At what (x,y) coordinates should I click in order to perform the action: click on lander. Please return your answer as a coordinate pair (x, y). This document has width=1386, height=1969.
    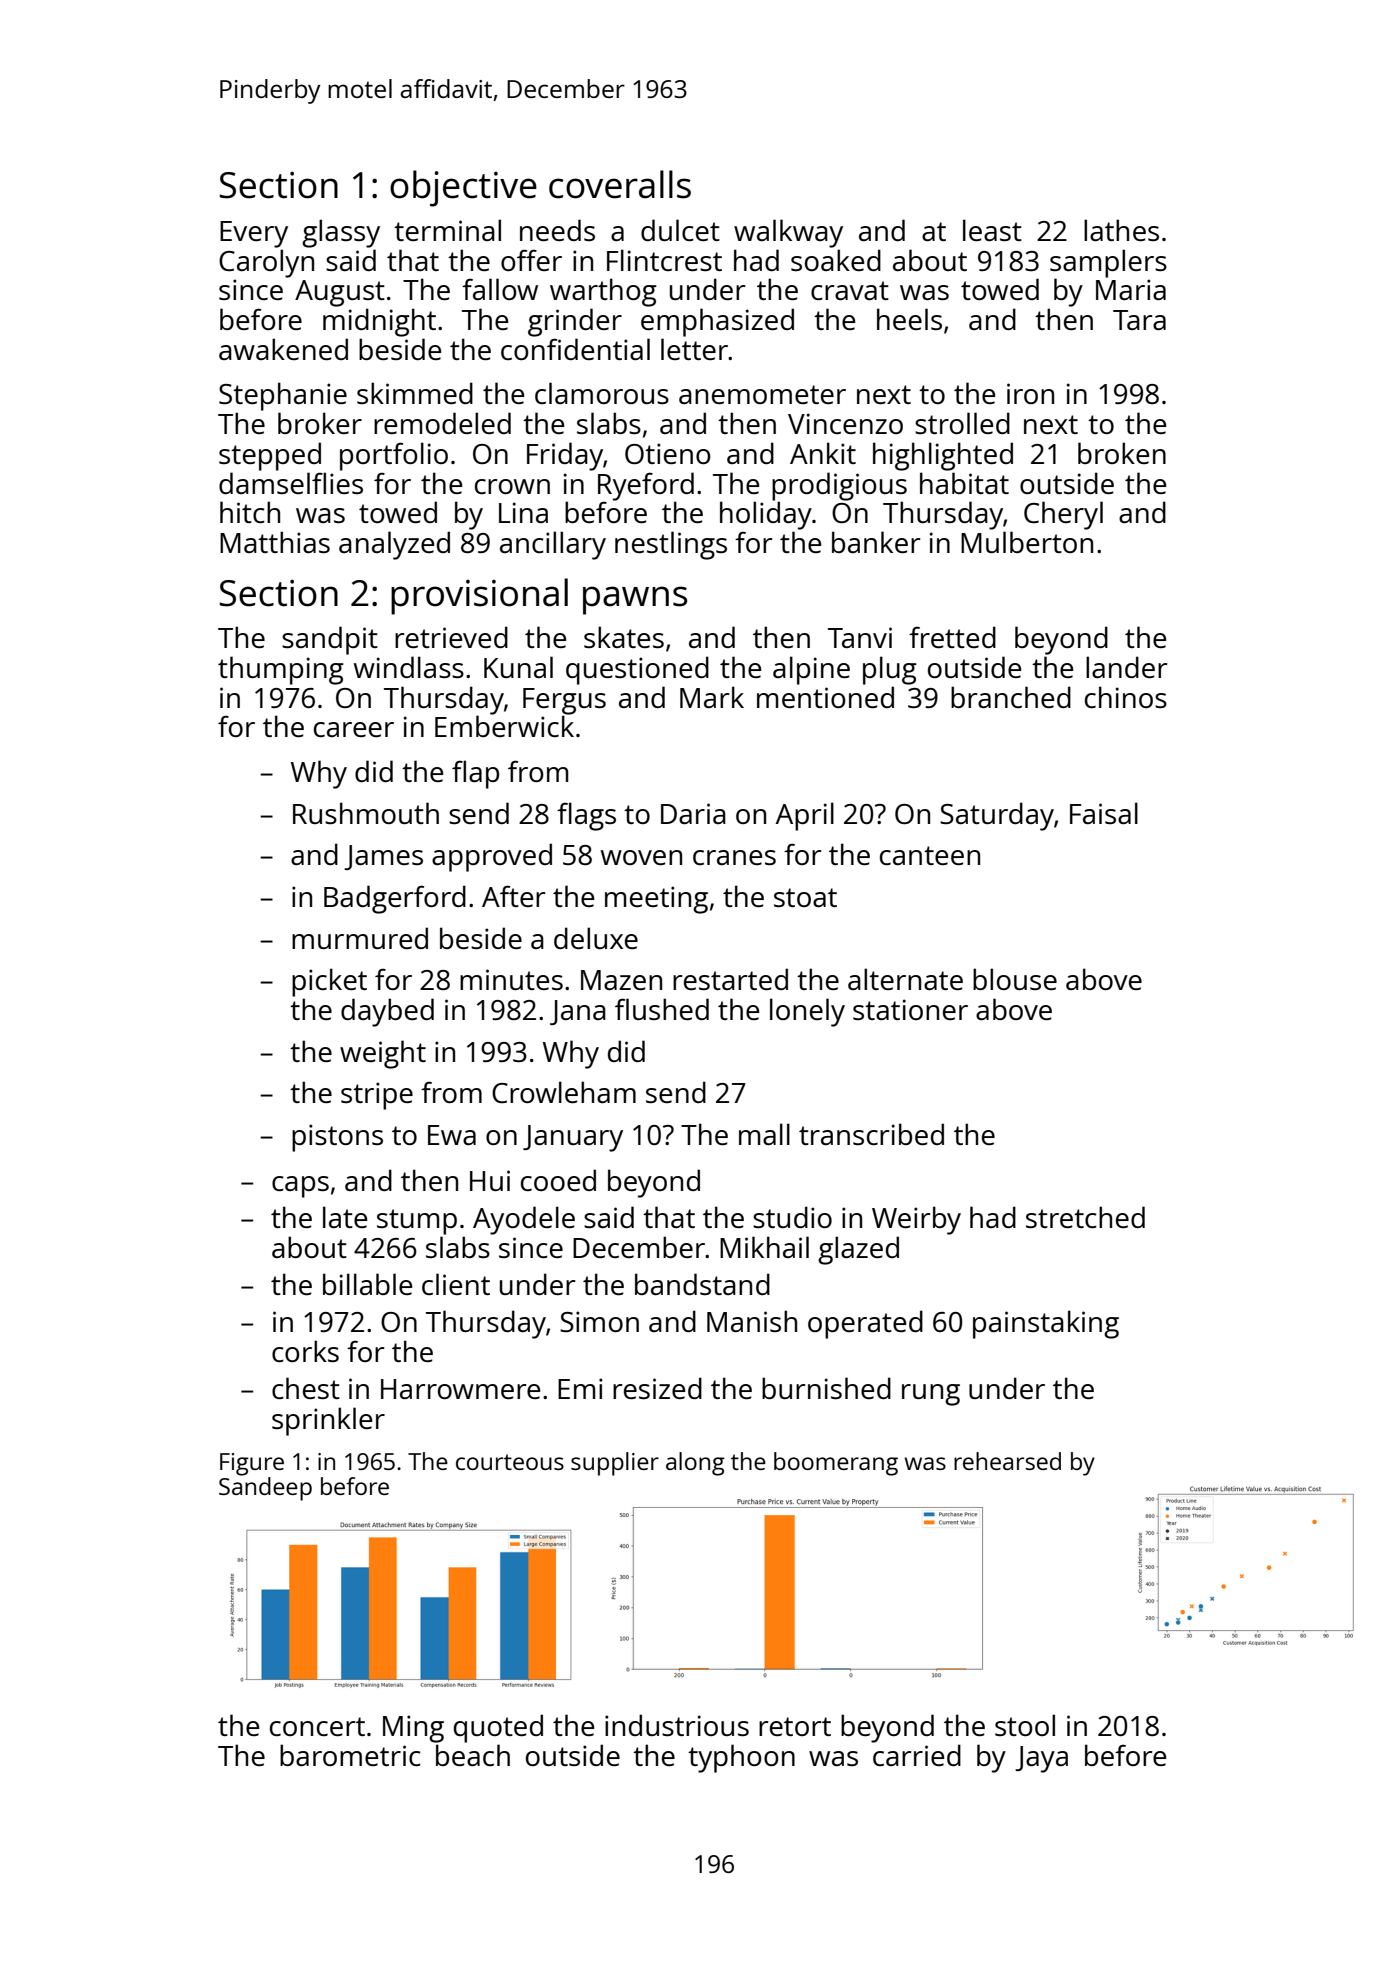
    Looking at the image, I should click on (1127, 667).
